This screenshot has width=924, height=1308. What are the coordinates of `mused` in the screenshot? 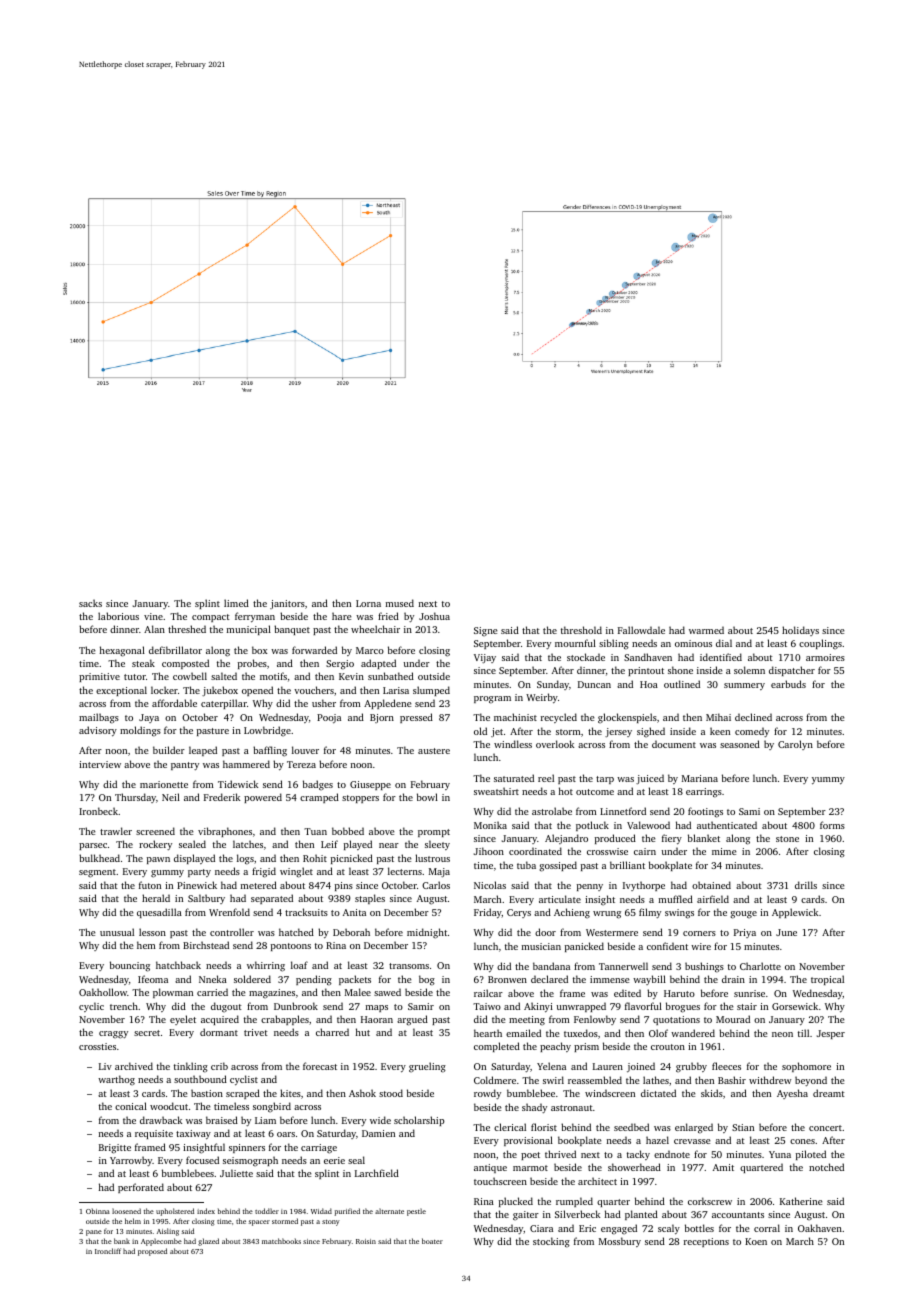 It's located at (400, 603).
